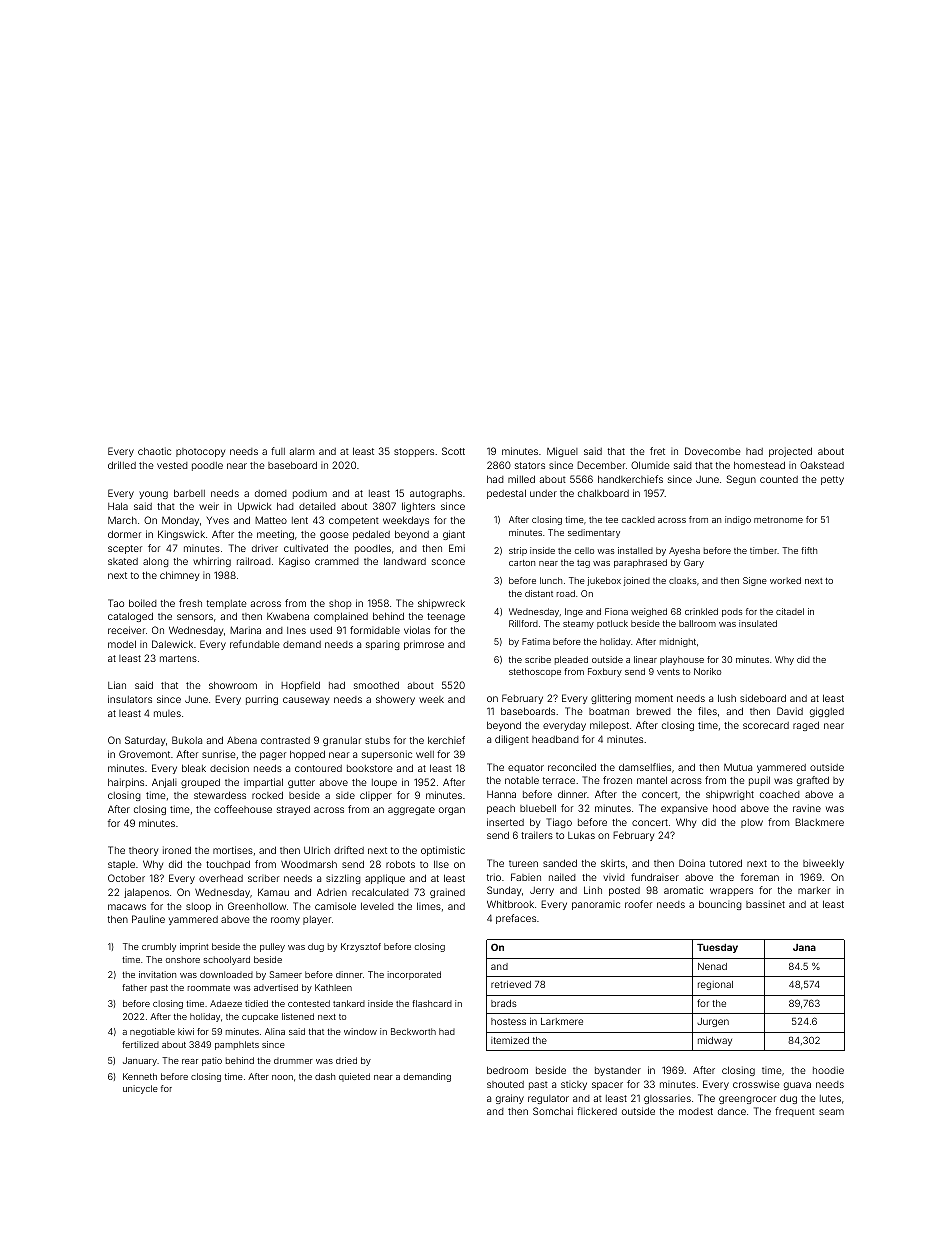 This screenshot has width=952, height=1233. Describe the element at coordinates (684, 551) in the screenshot. I see `Ayesha` at that location.
